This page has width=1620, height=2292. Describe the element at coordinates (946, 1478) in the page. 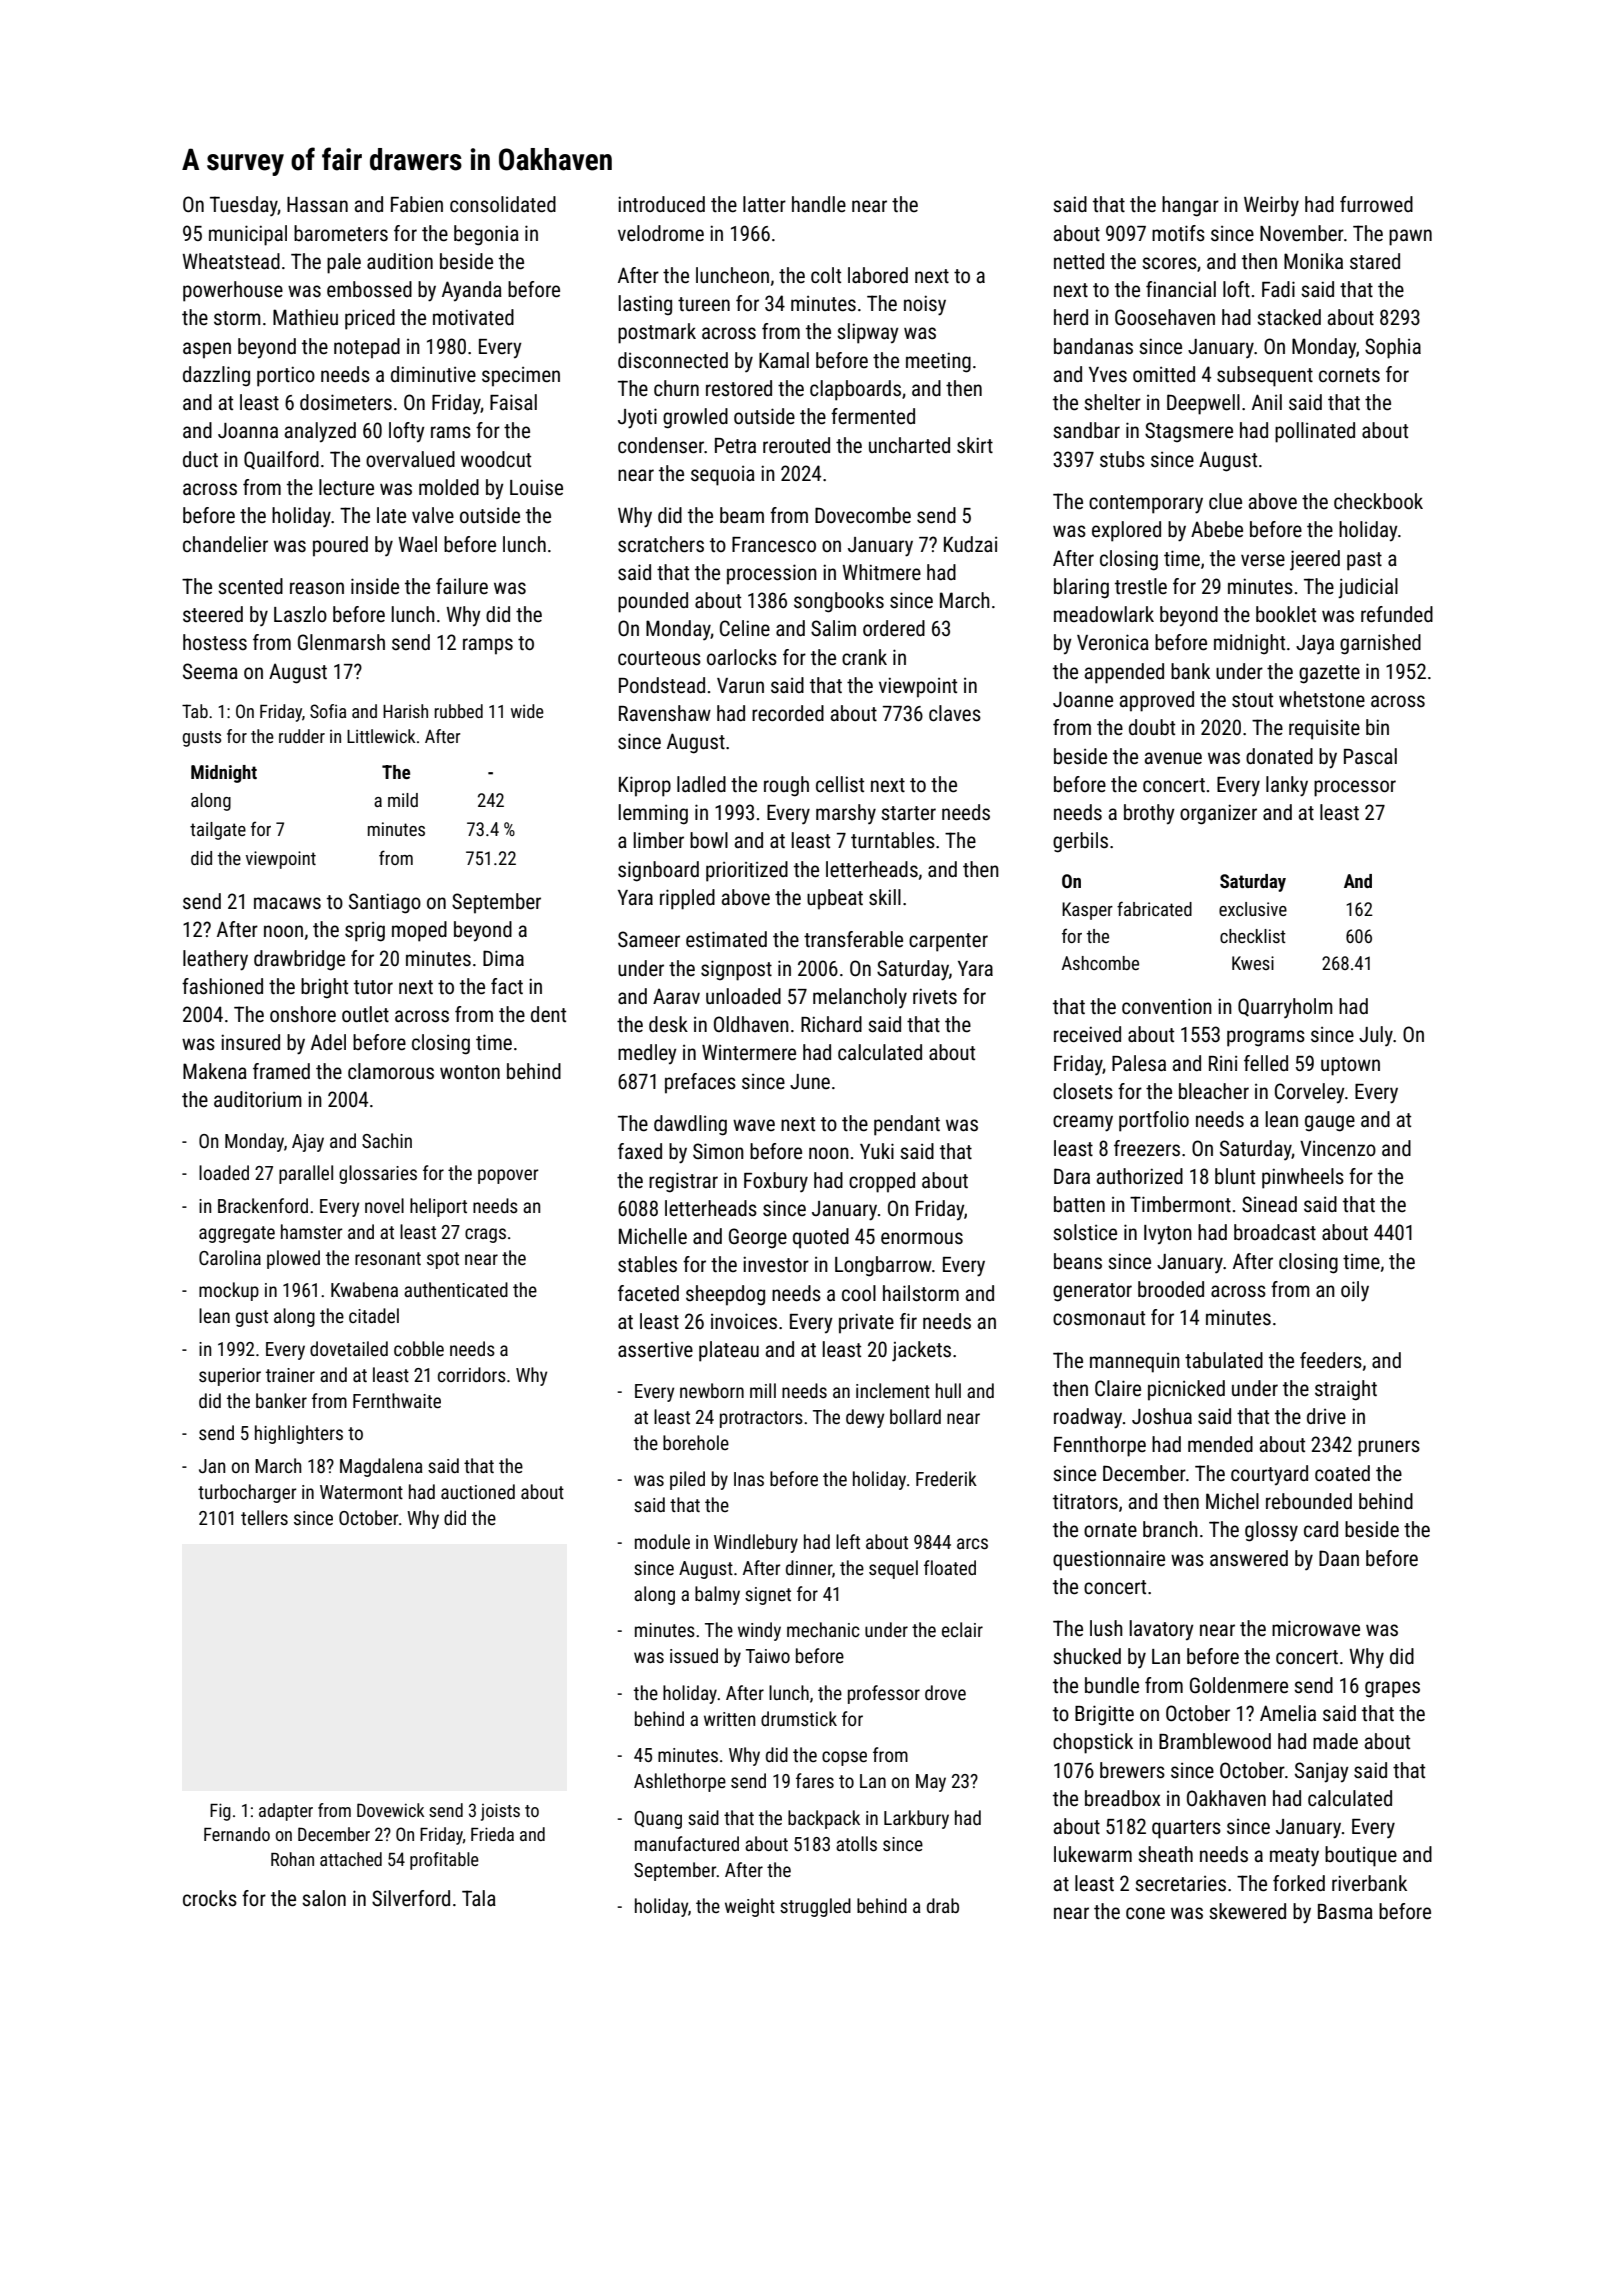

I see `Frederik` at that location.
